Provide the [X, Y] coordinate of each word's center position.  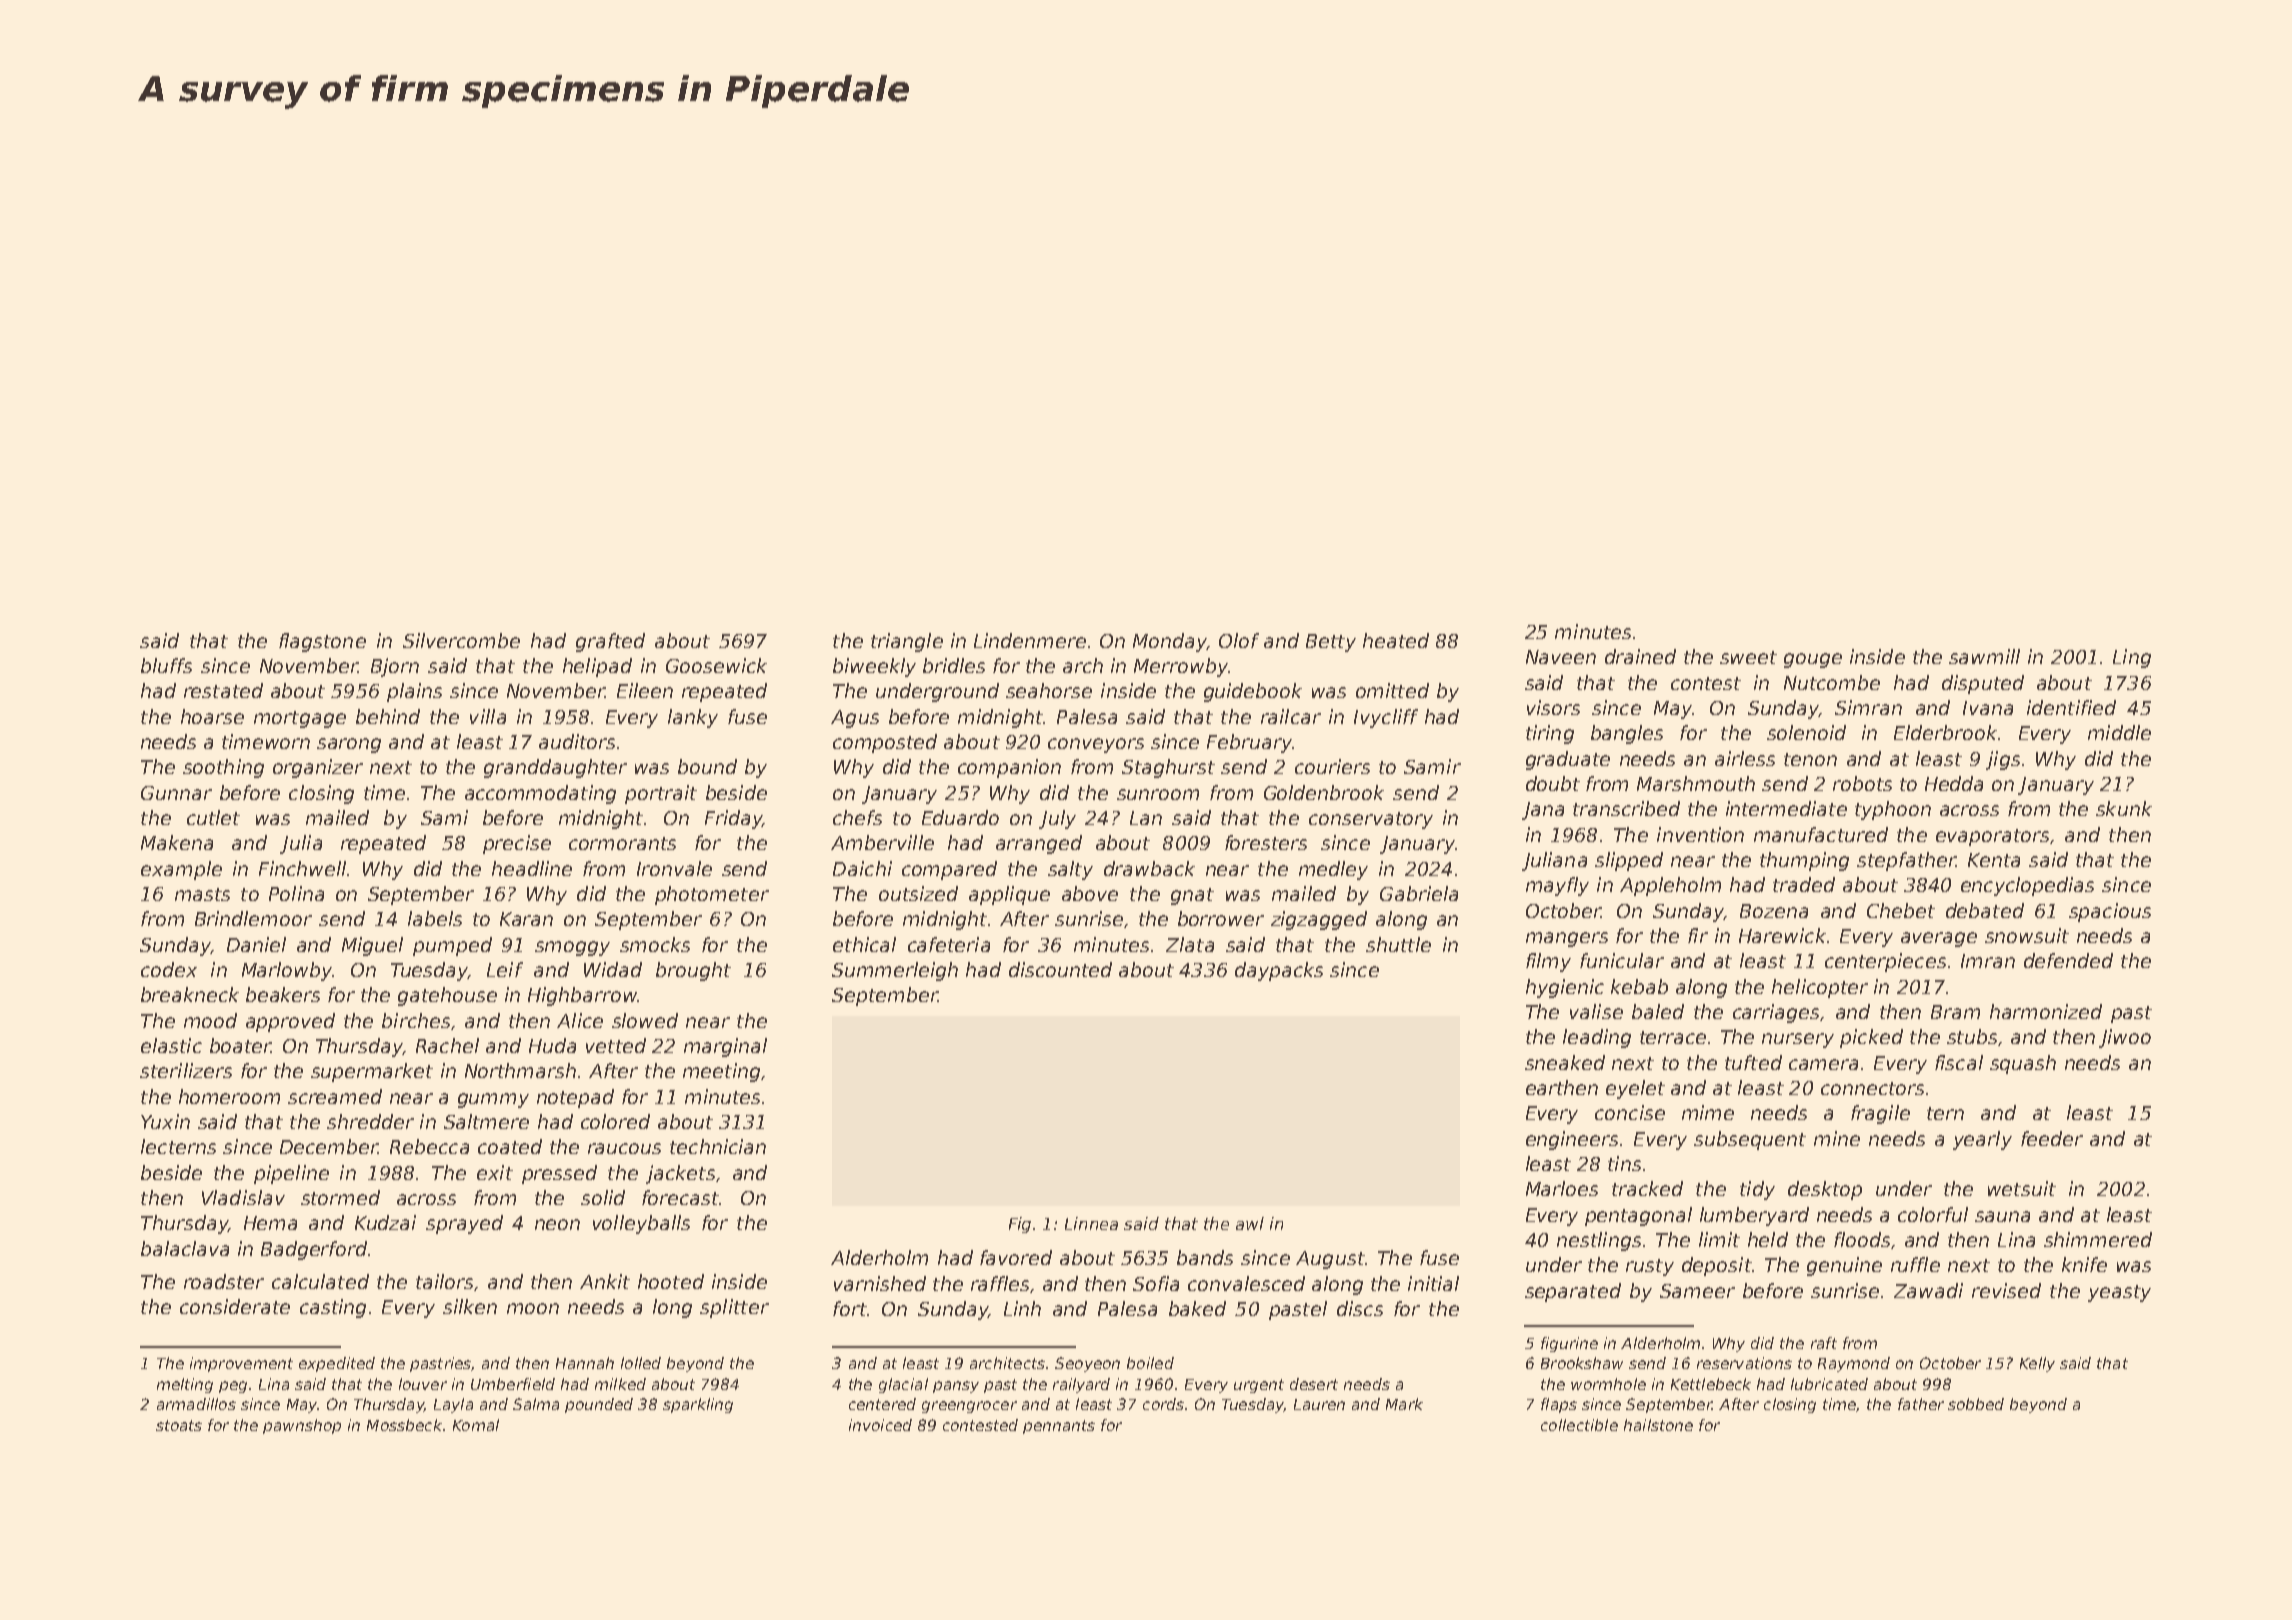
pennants [1059, 1427]
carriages [1776, 1013]
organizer [318, 768]
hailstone [1658, 1425]
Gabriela [1419, 893]
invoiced [880, 1425]
